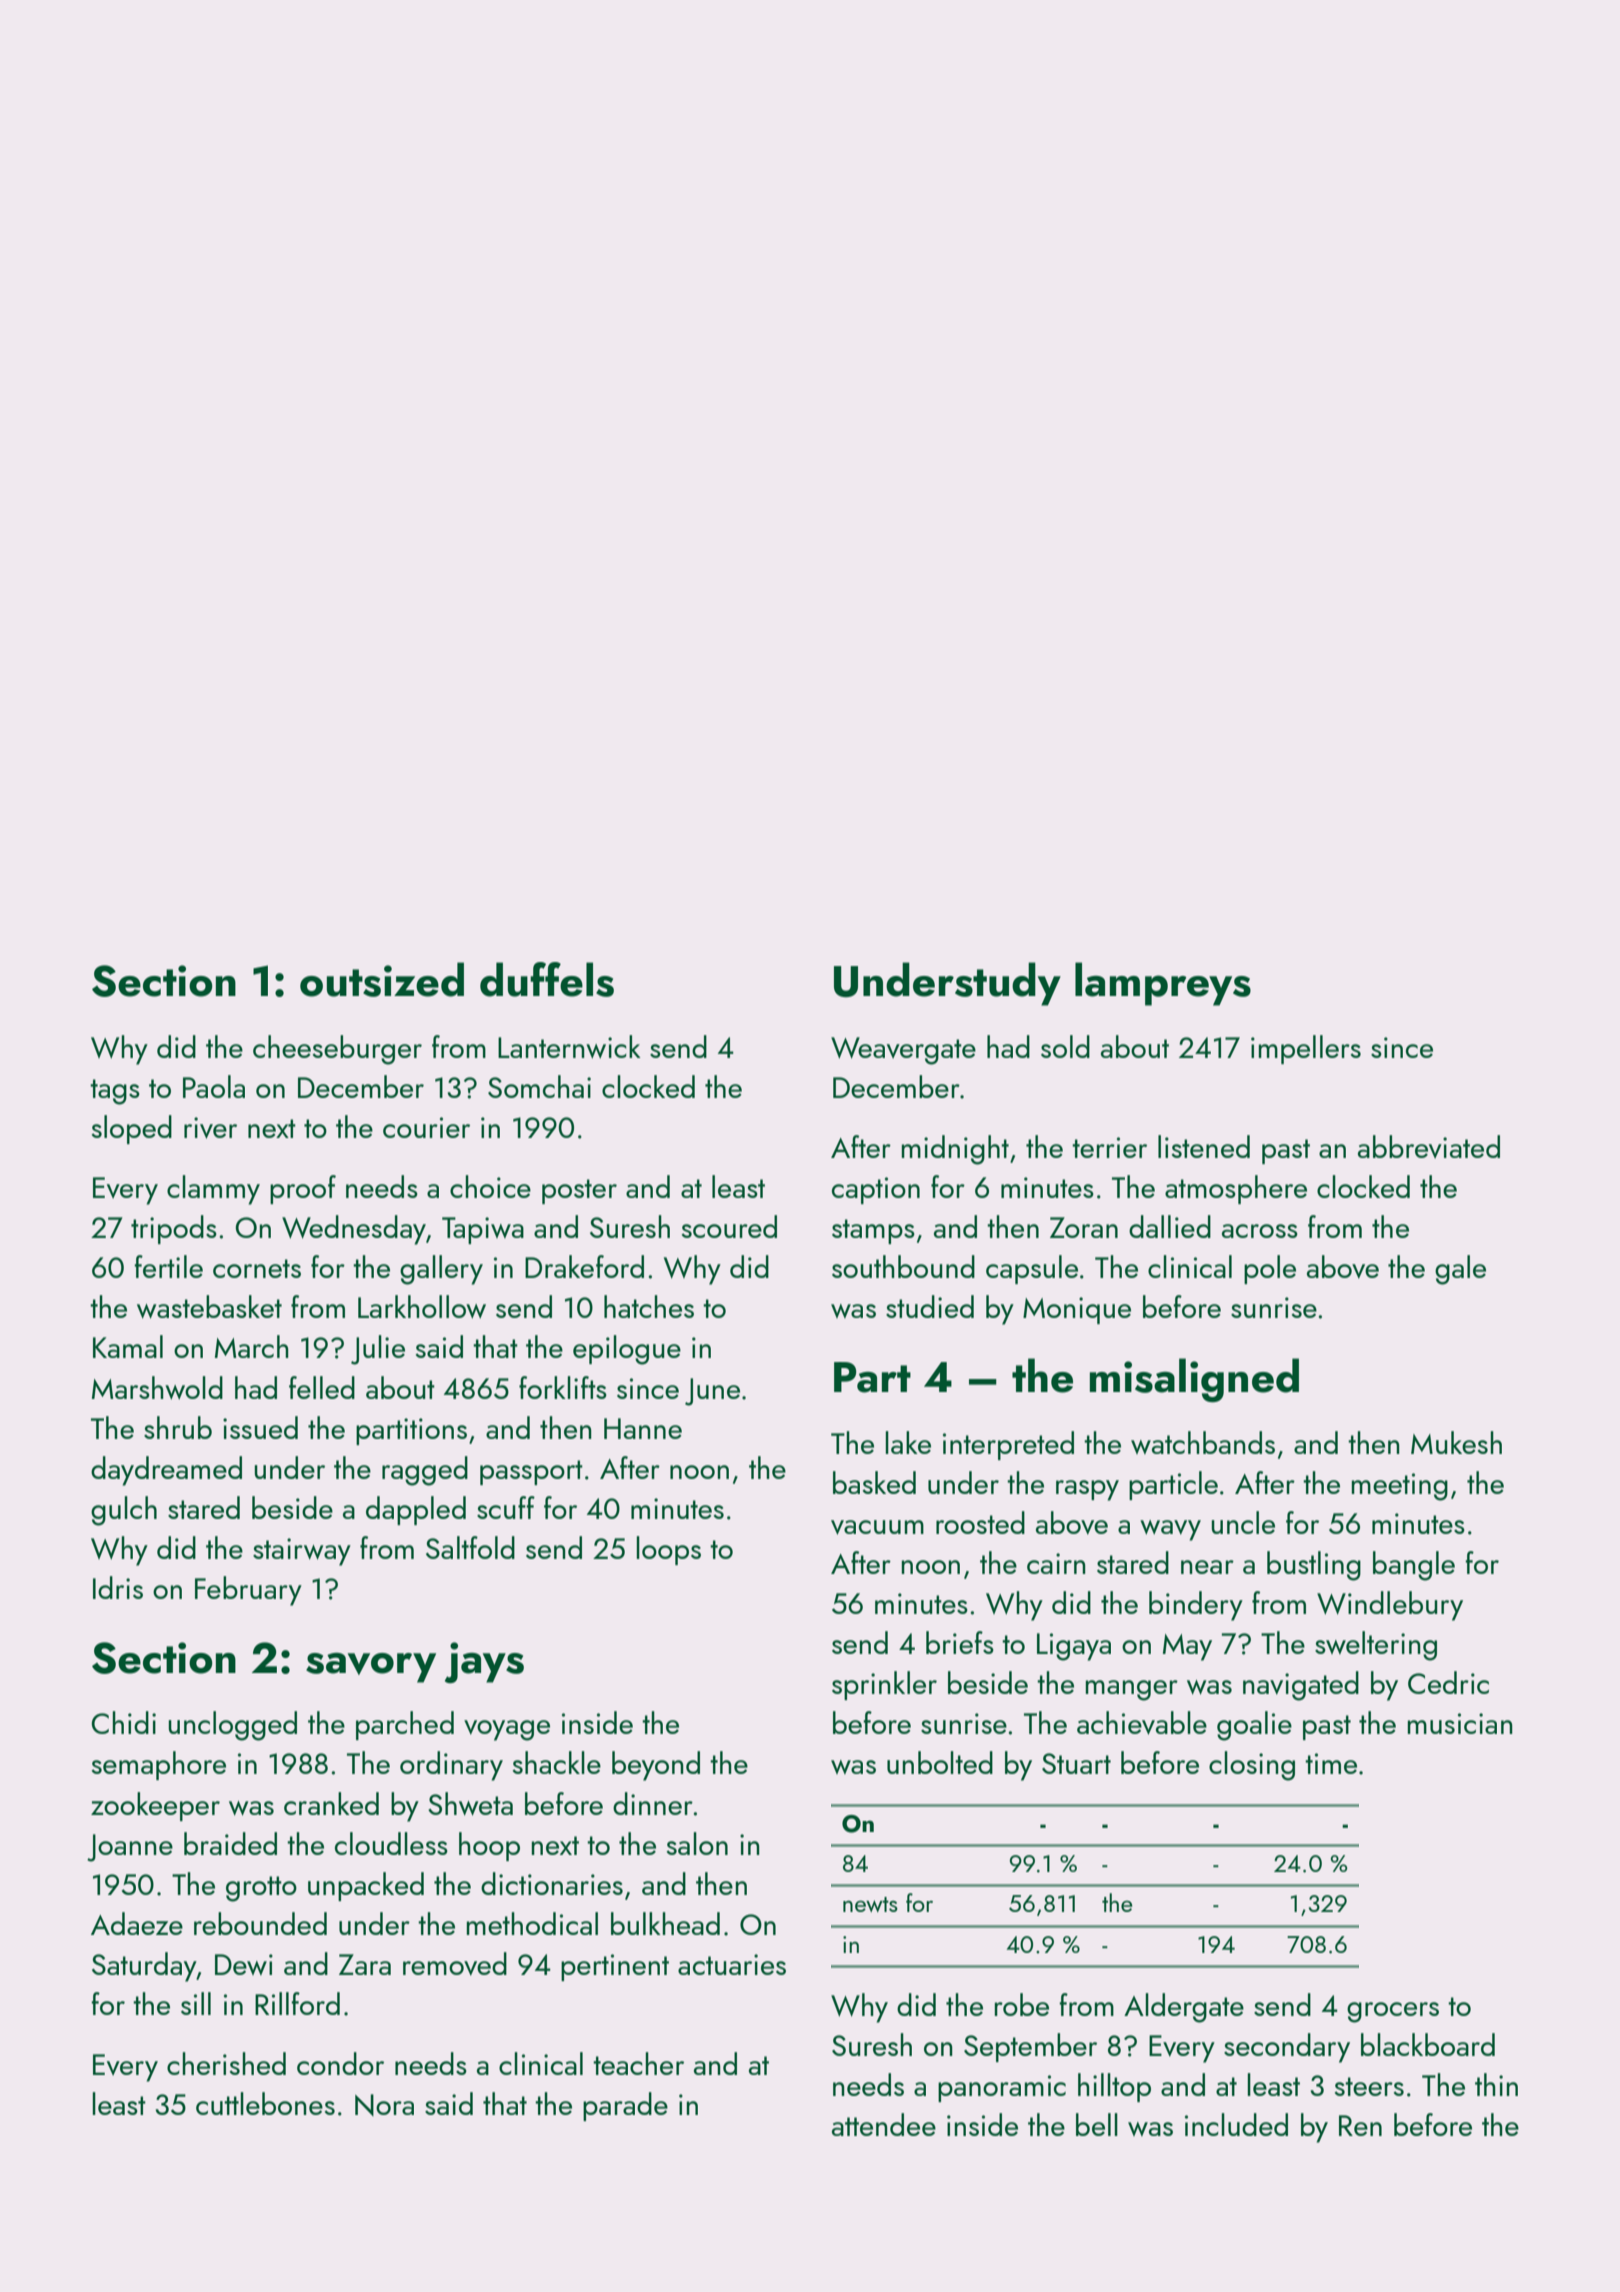  What do you see at coordinates (884, 2124) in the page?
I see `attendee` at bounding box center [884, 2124].
